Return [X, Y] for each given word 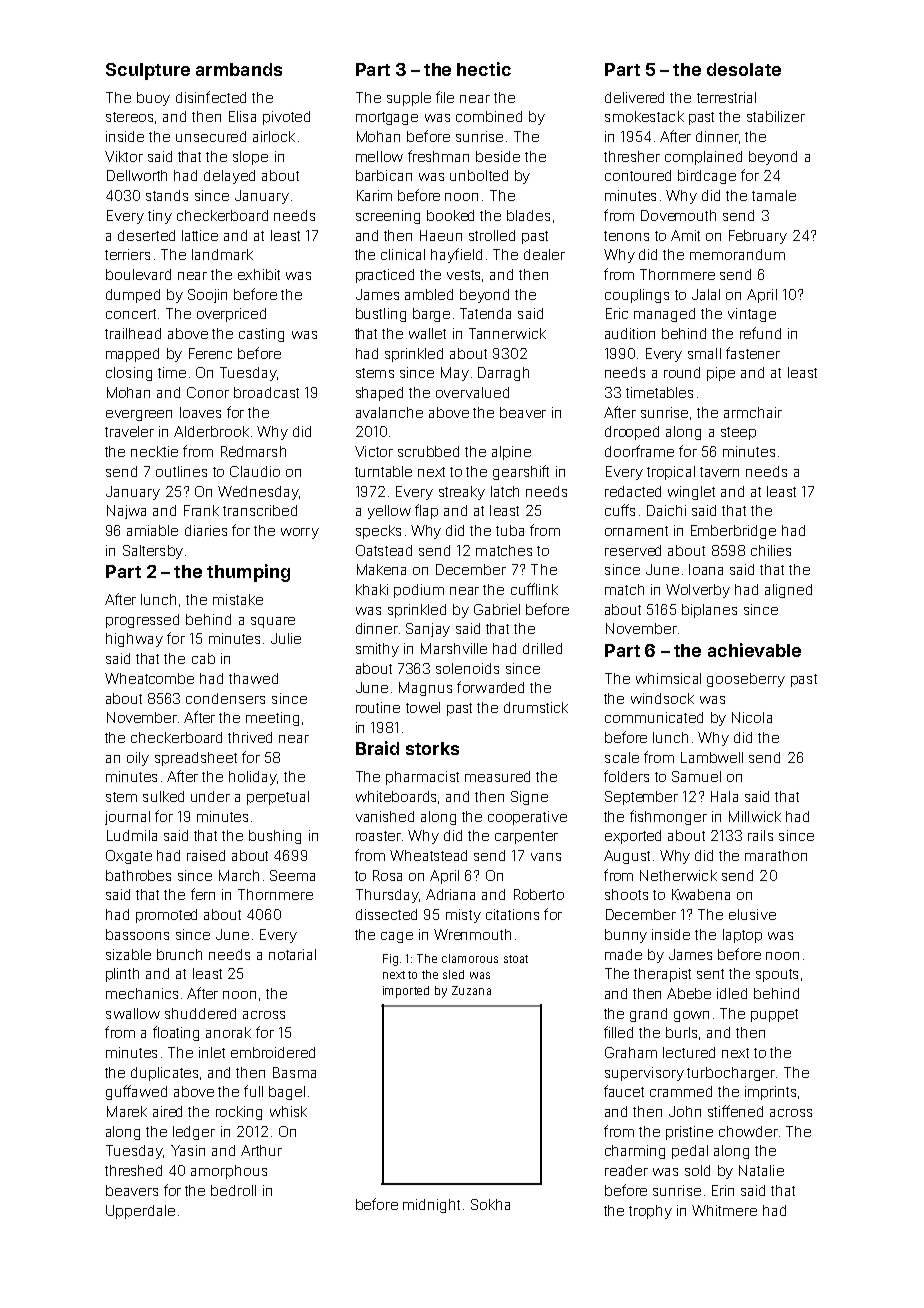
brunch [179, 954]
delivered [634, 97]
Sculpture [148, 71]
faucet [624, 1091]
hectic [484, 69]
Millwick [755, 816]
